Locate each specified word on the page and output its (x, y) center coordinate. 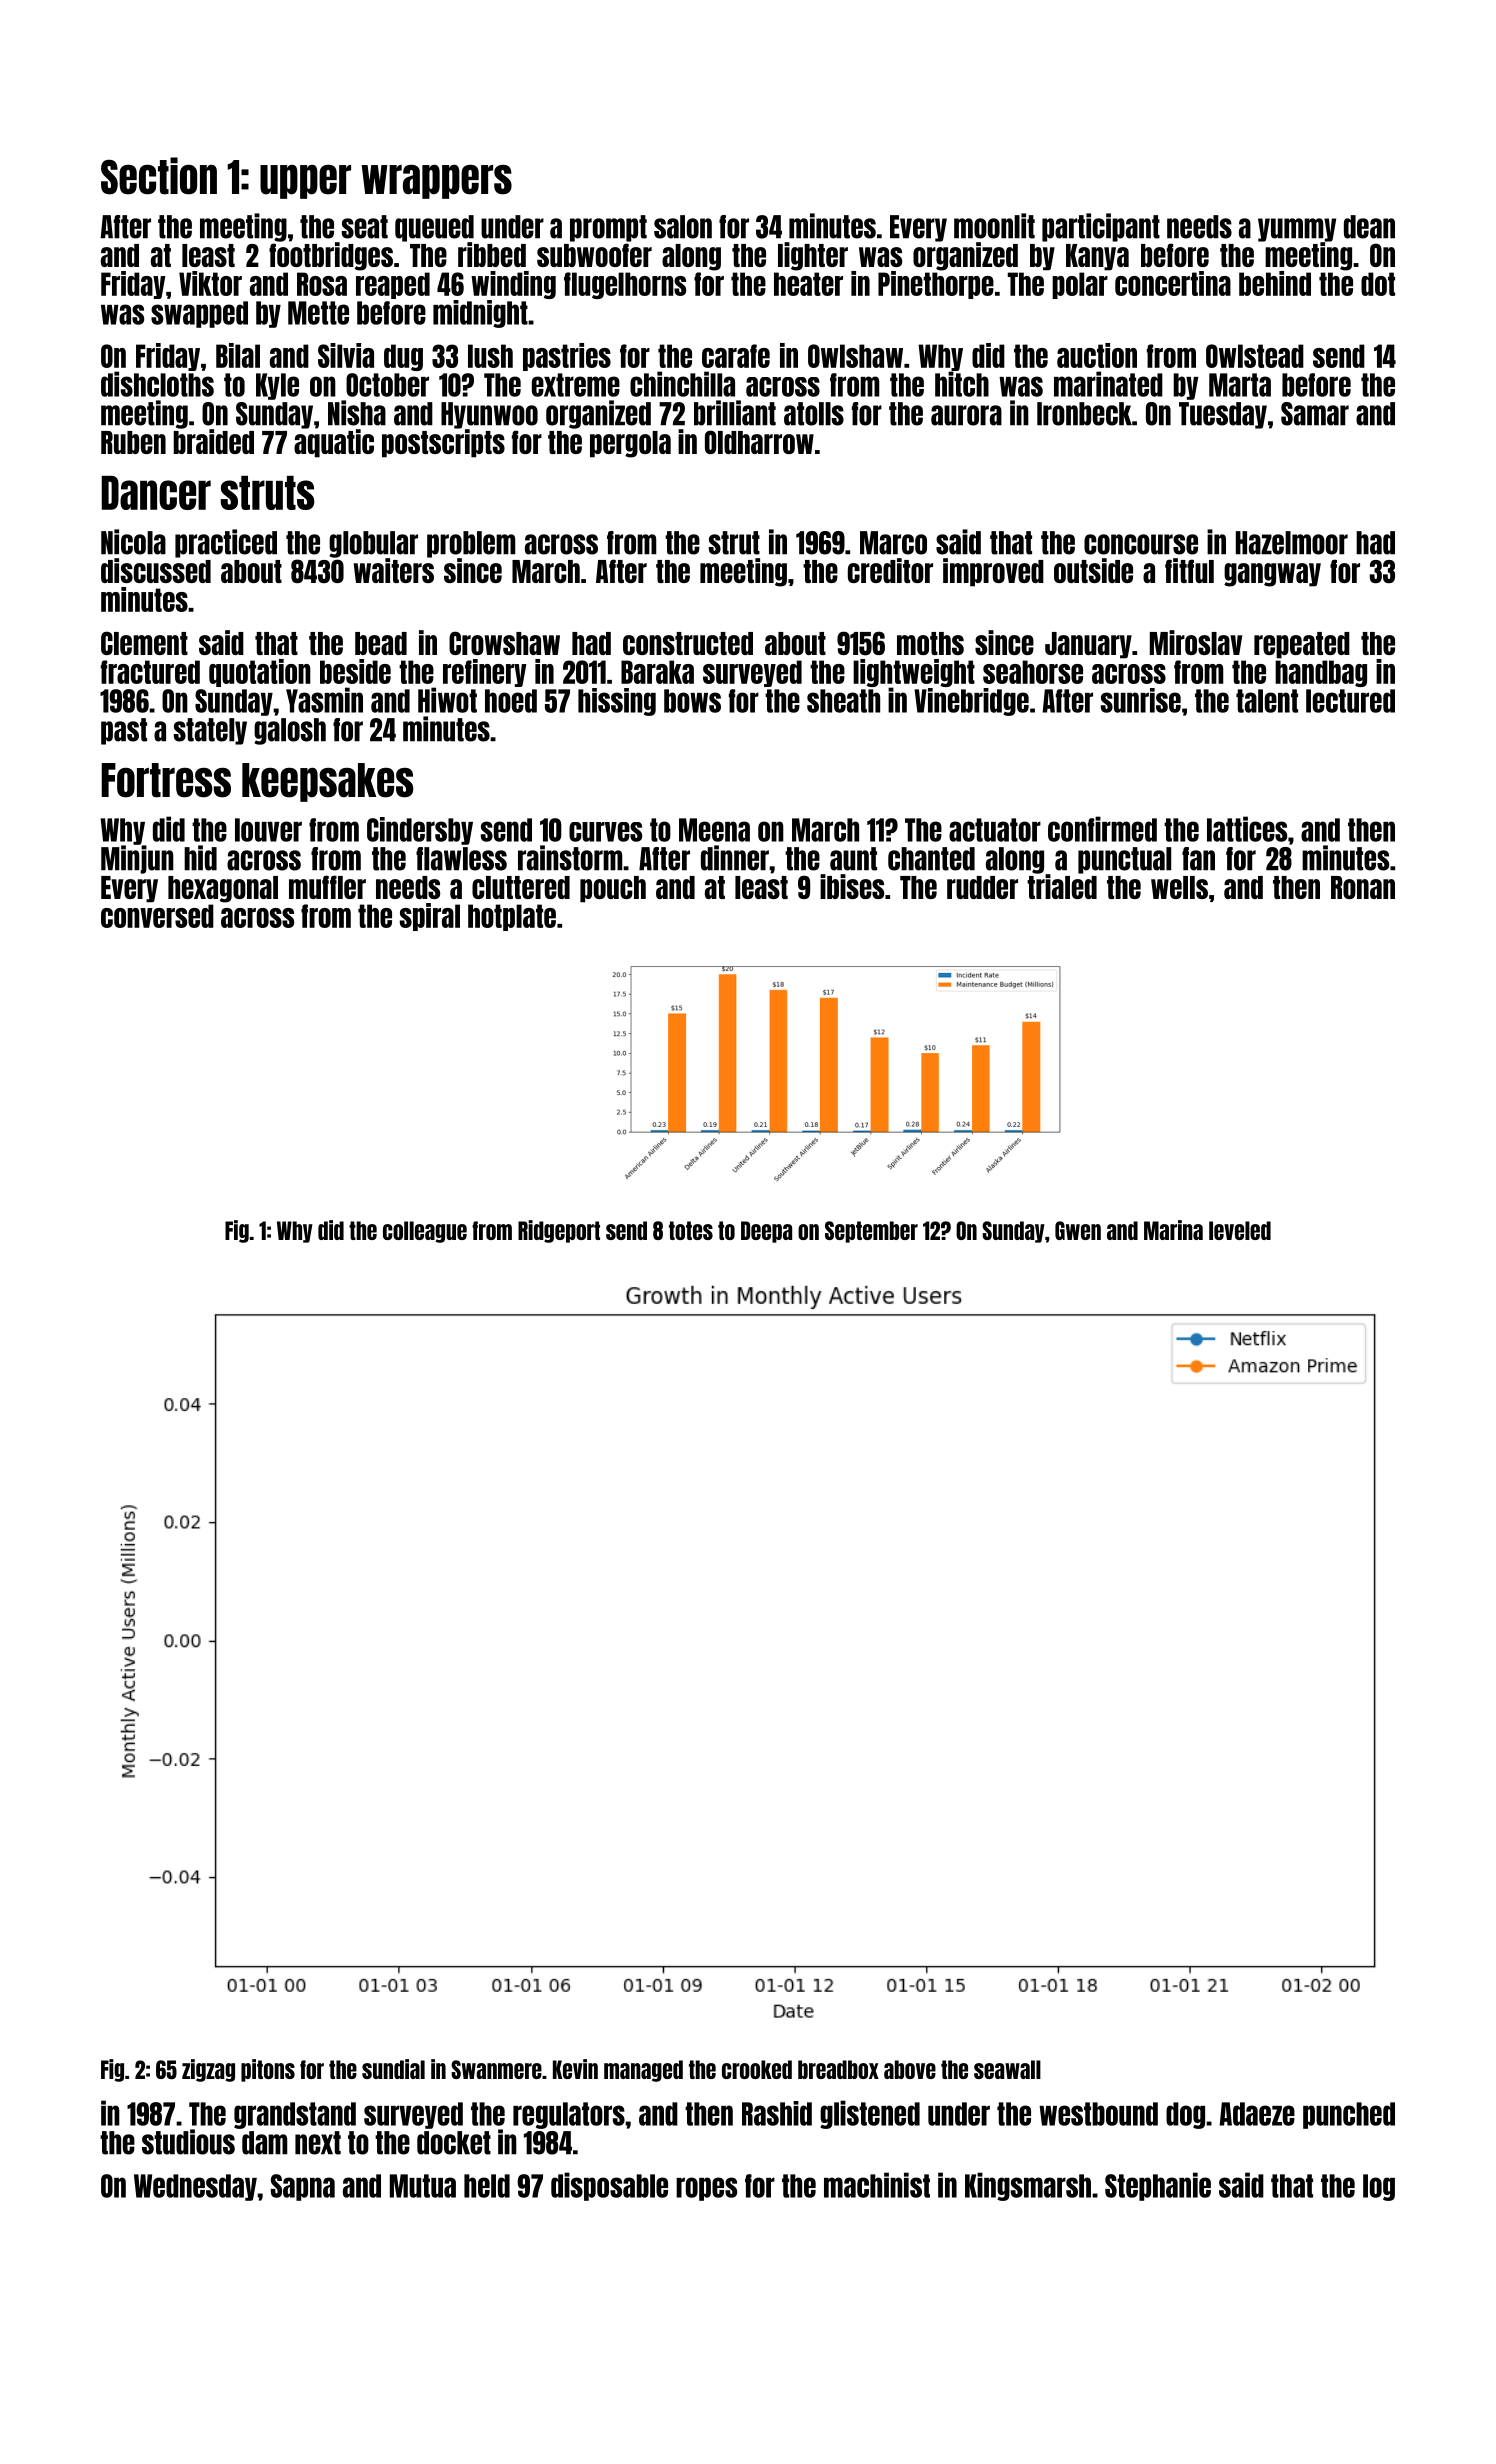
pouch (613, 889)
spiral (430, 917)
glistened (870, 2114)
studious (188, 2142)
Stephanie (1158, 2186)
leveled (1240, 1230)
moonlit (994, 226)
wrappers (436, 182)
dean (1369, 227)
